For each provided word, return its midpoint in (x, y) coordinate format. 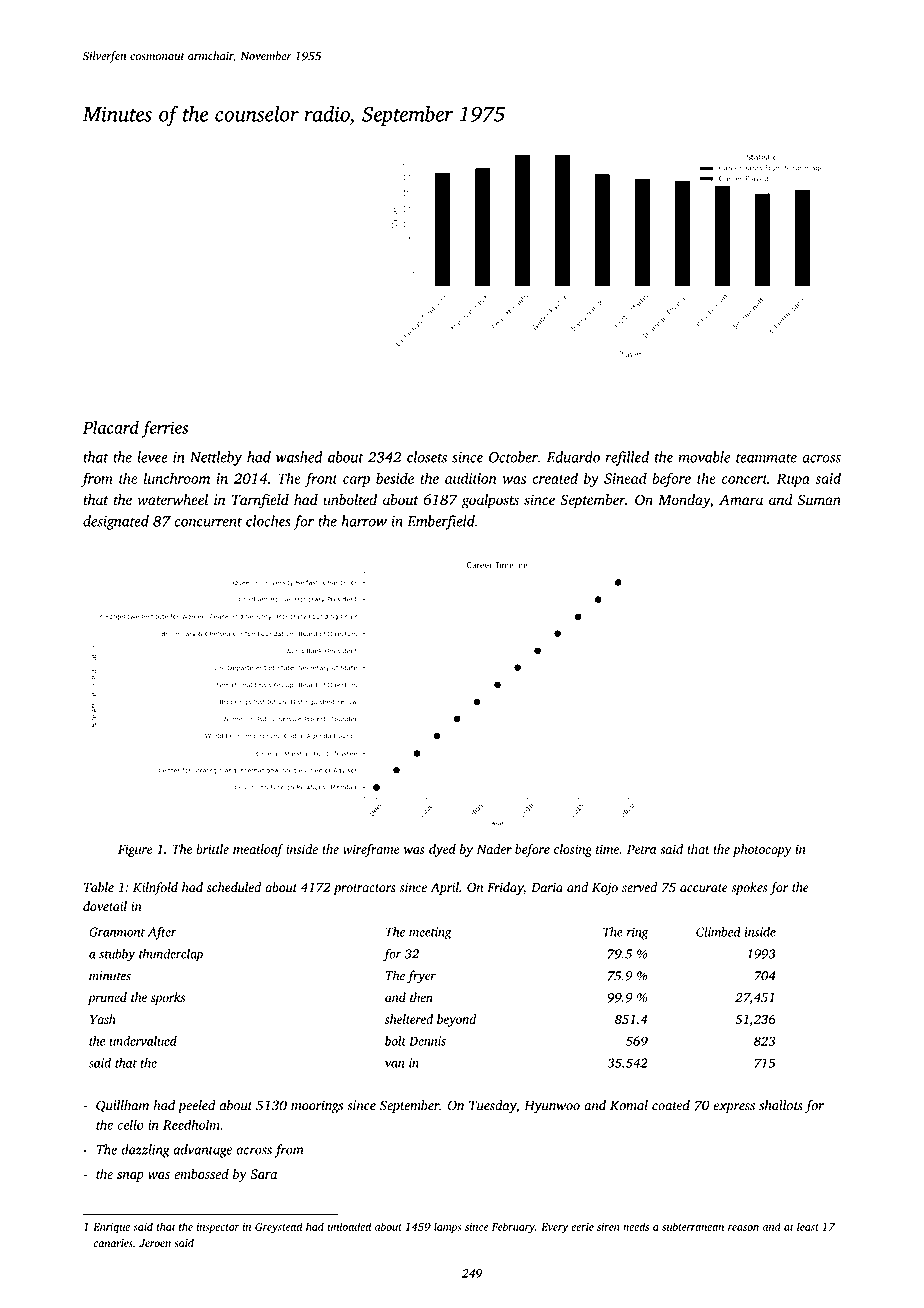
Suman (819, 500)
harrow (364, 521)
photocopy (762, 850)
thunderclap (171, 955)
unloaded (349, 1226)
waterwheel (173, 499)
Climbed (718, 932)
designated (116, 522)
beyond (456, 1020)
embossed (201, 1173)
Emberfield (441, 522)
